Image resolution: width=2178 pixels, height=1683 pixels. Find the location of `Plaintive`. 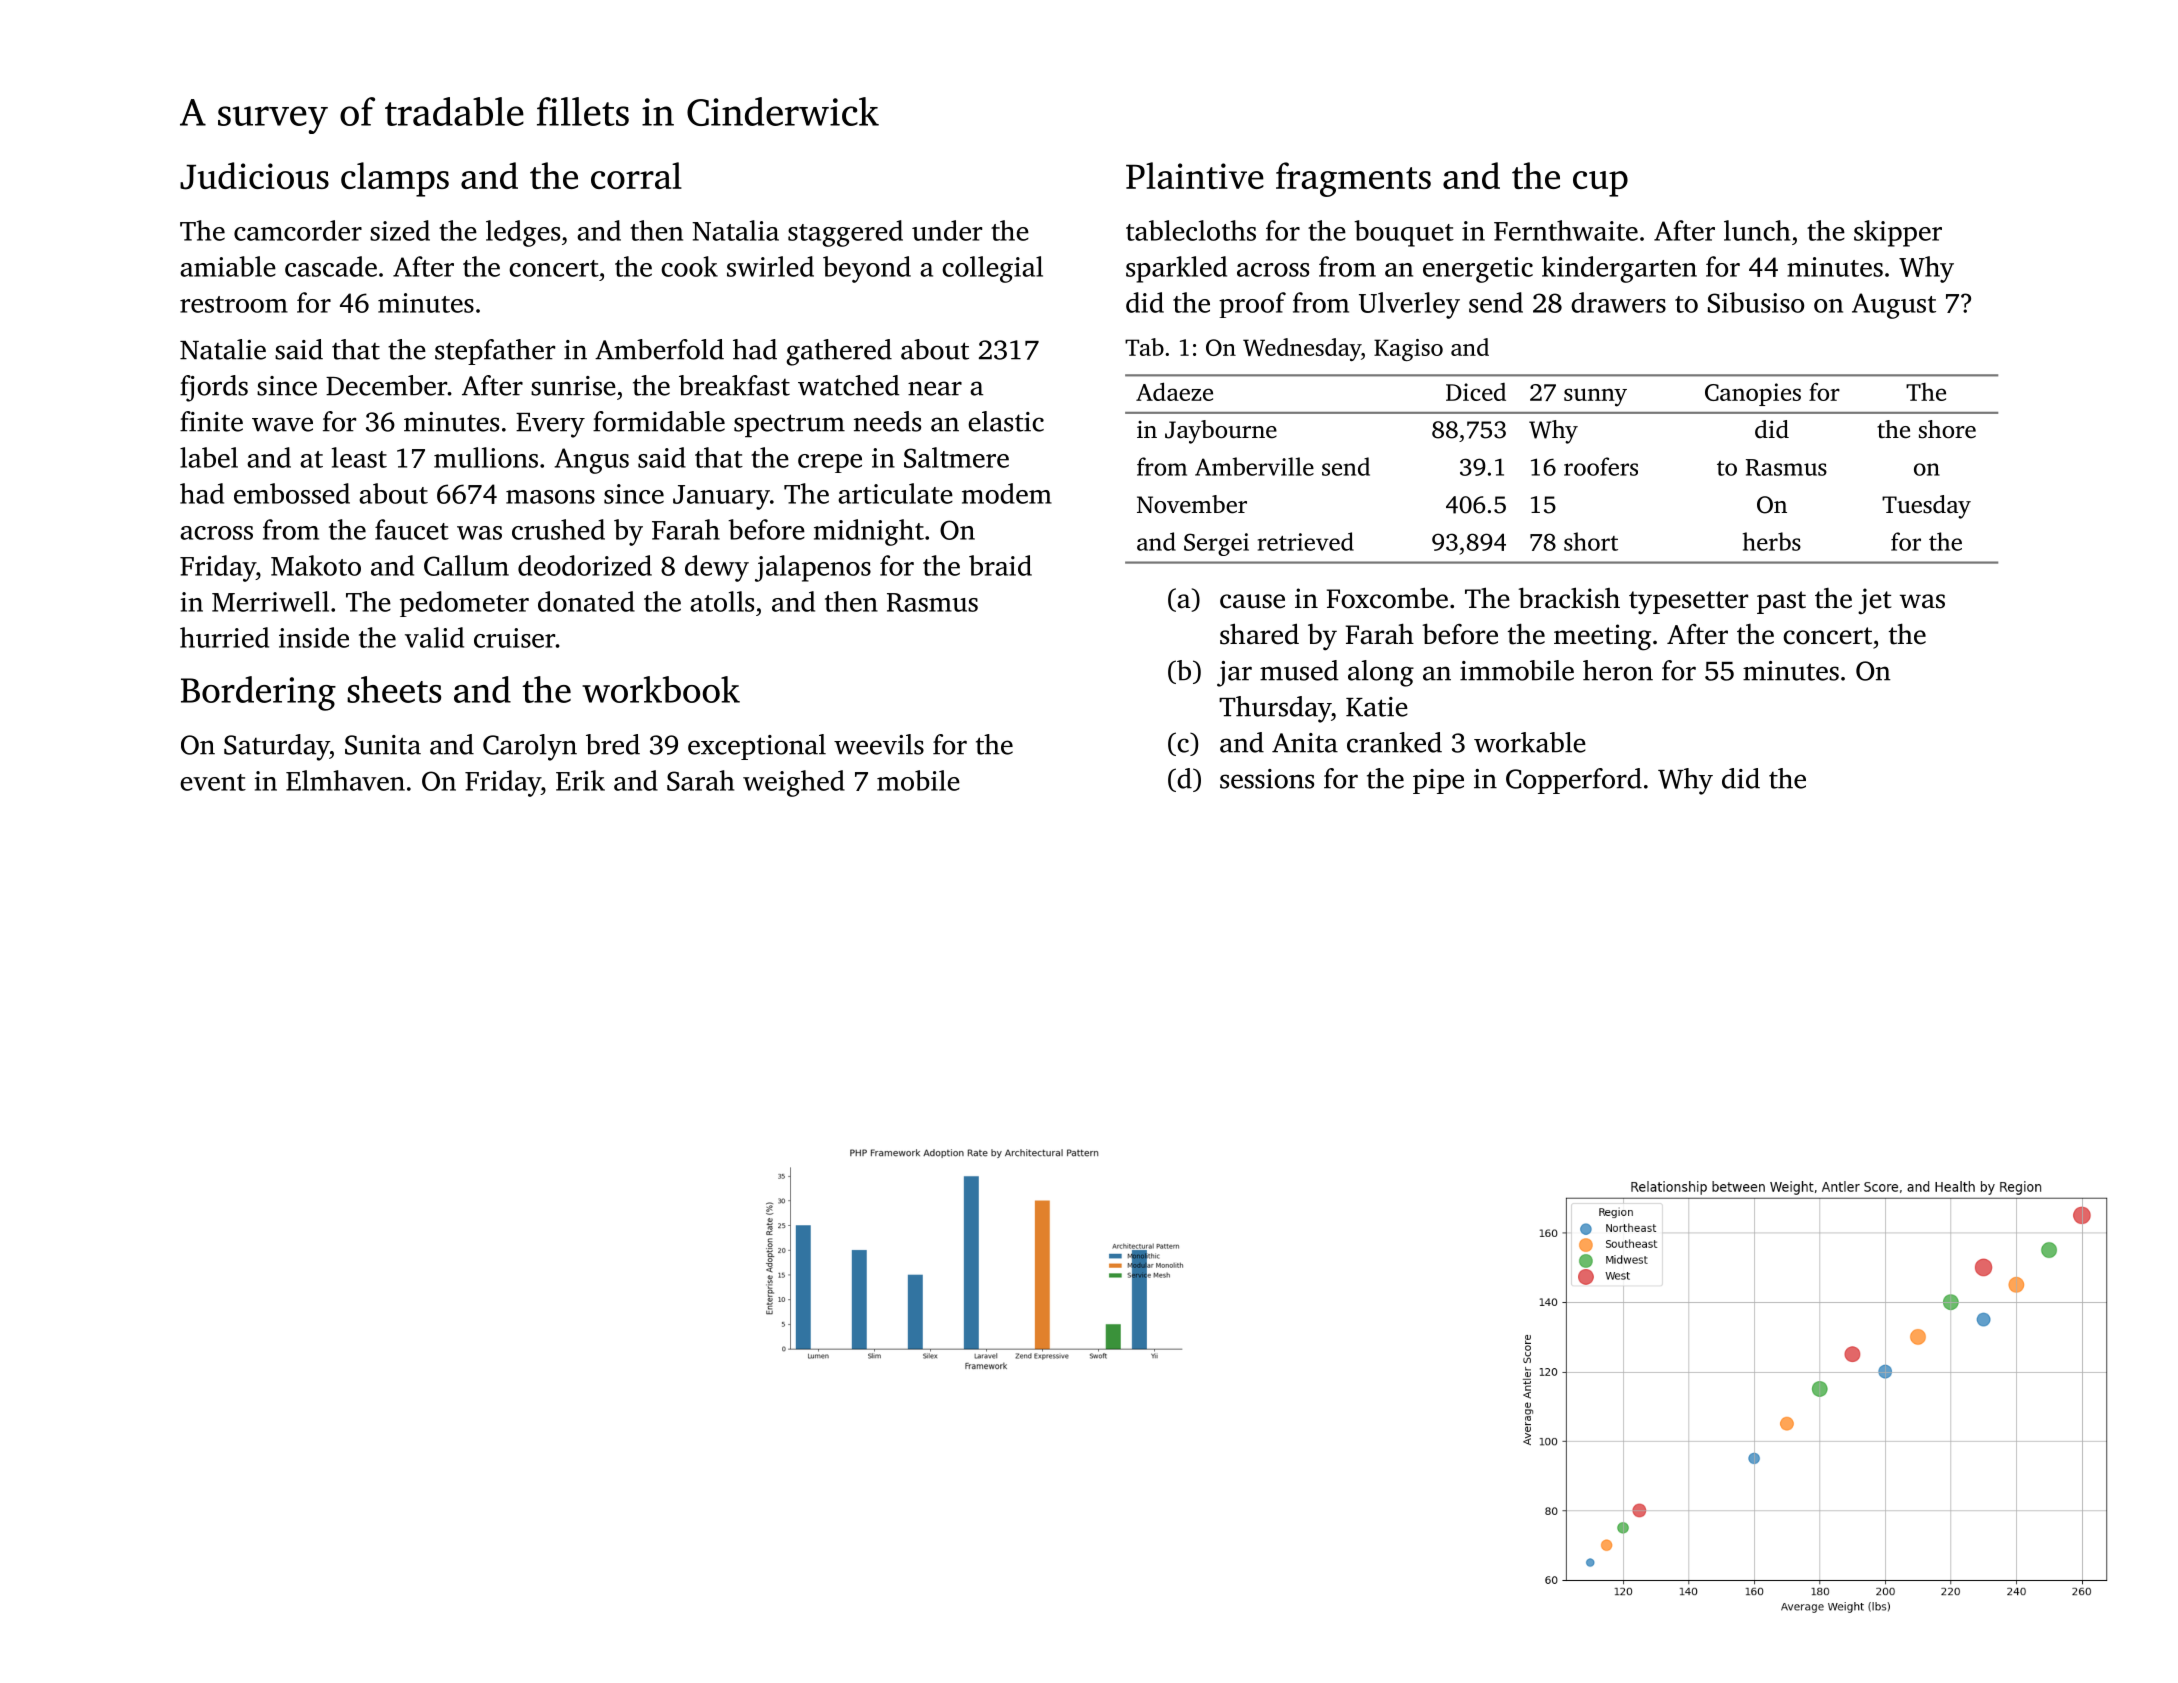

Plaintive is located at coordinates (1195, 175).
